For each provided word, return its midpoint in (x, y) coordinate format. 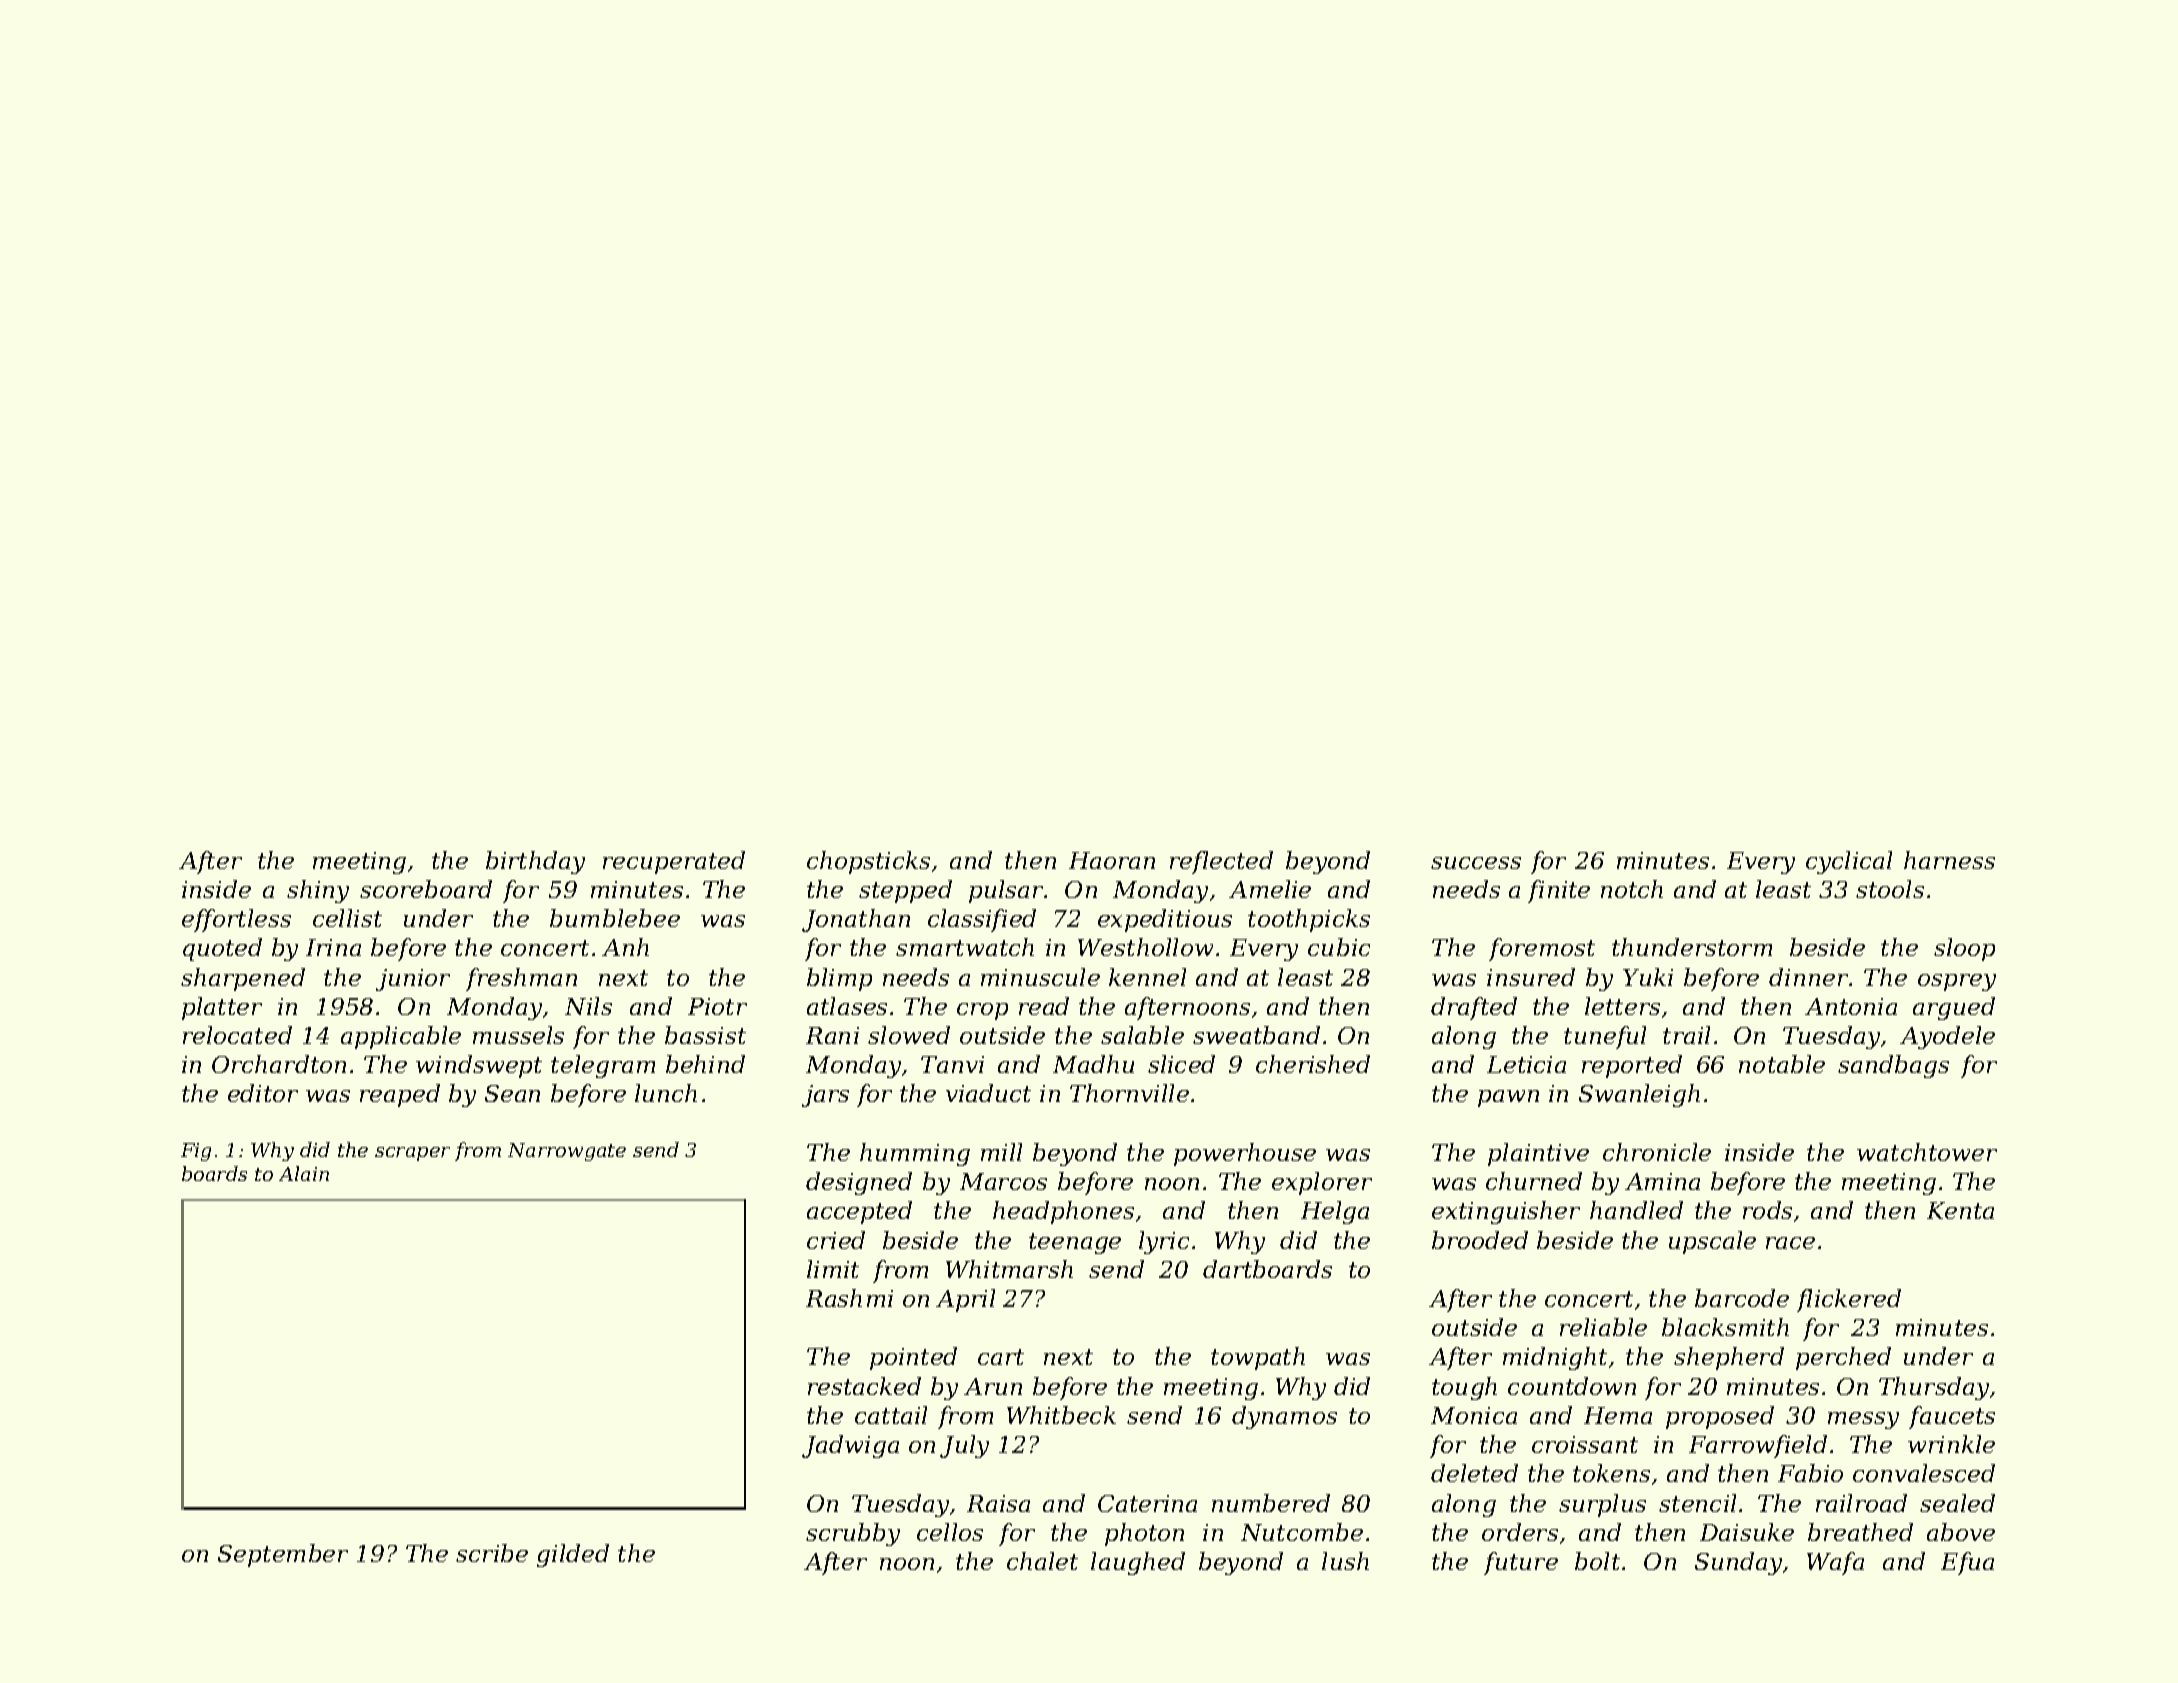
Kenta (1960, 1210)
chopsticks (868, 862)
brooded (1480, 1240)
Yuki (1648, 977)
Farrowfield (1758, 1446)
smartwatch (965, 947)
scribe (492, 1553)
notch (1632, 889)
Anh (625, 947)
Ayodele (1947, 1037)
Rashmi (849, 1298)
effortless (236, 920)
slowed (909, 1035)
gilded (573, 1555)
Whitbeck (1061, 1415)
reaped (400, 1095)
